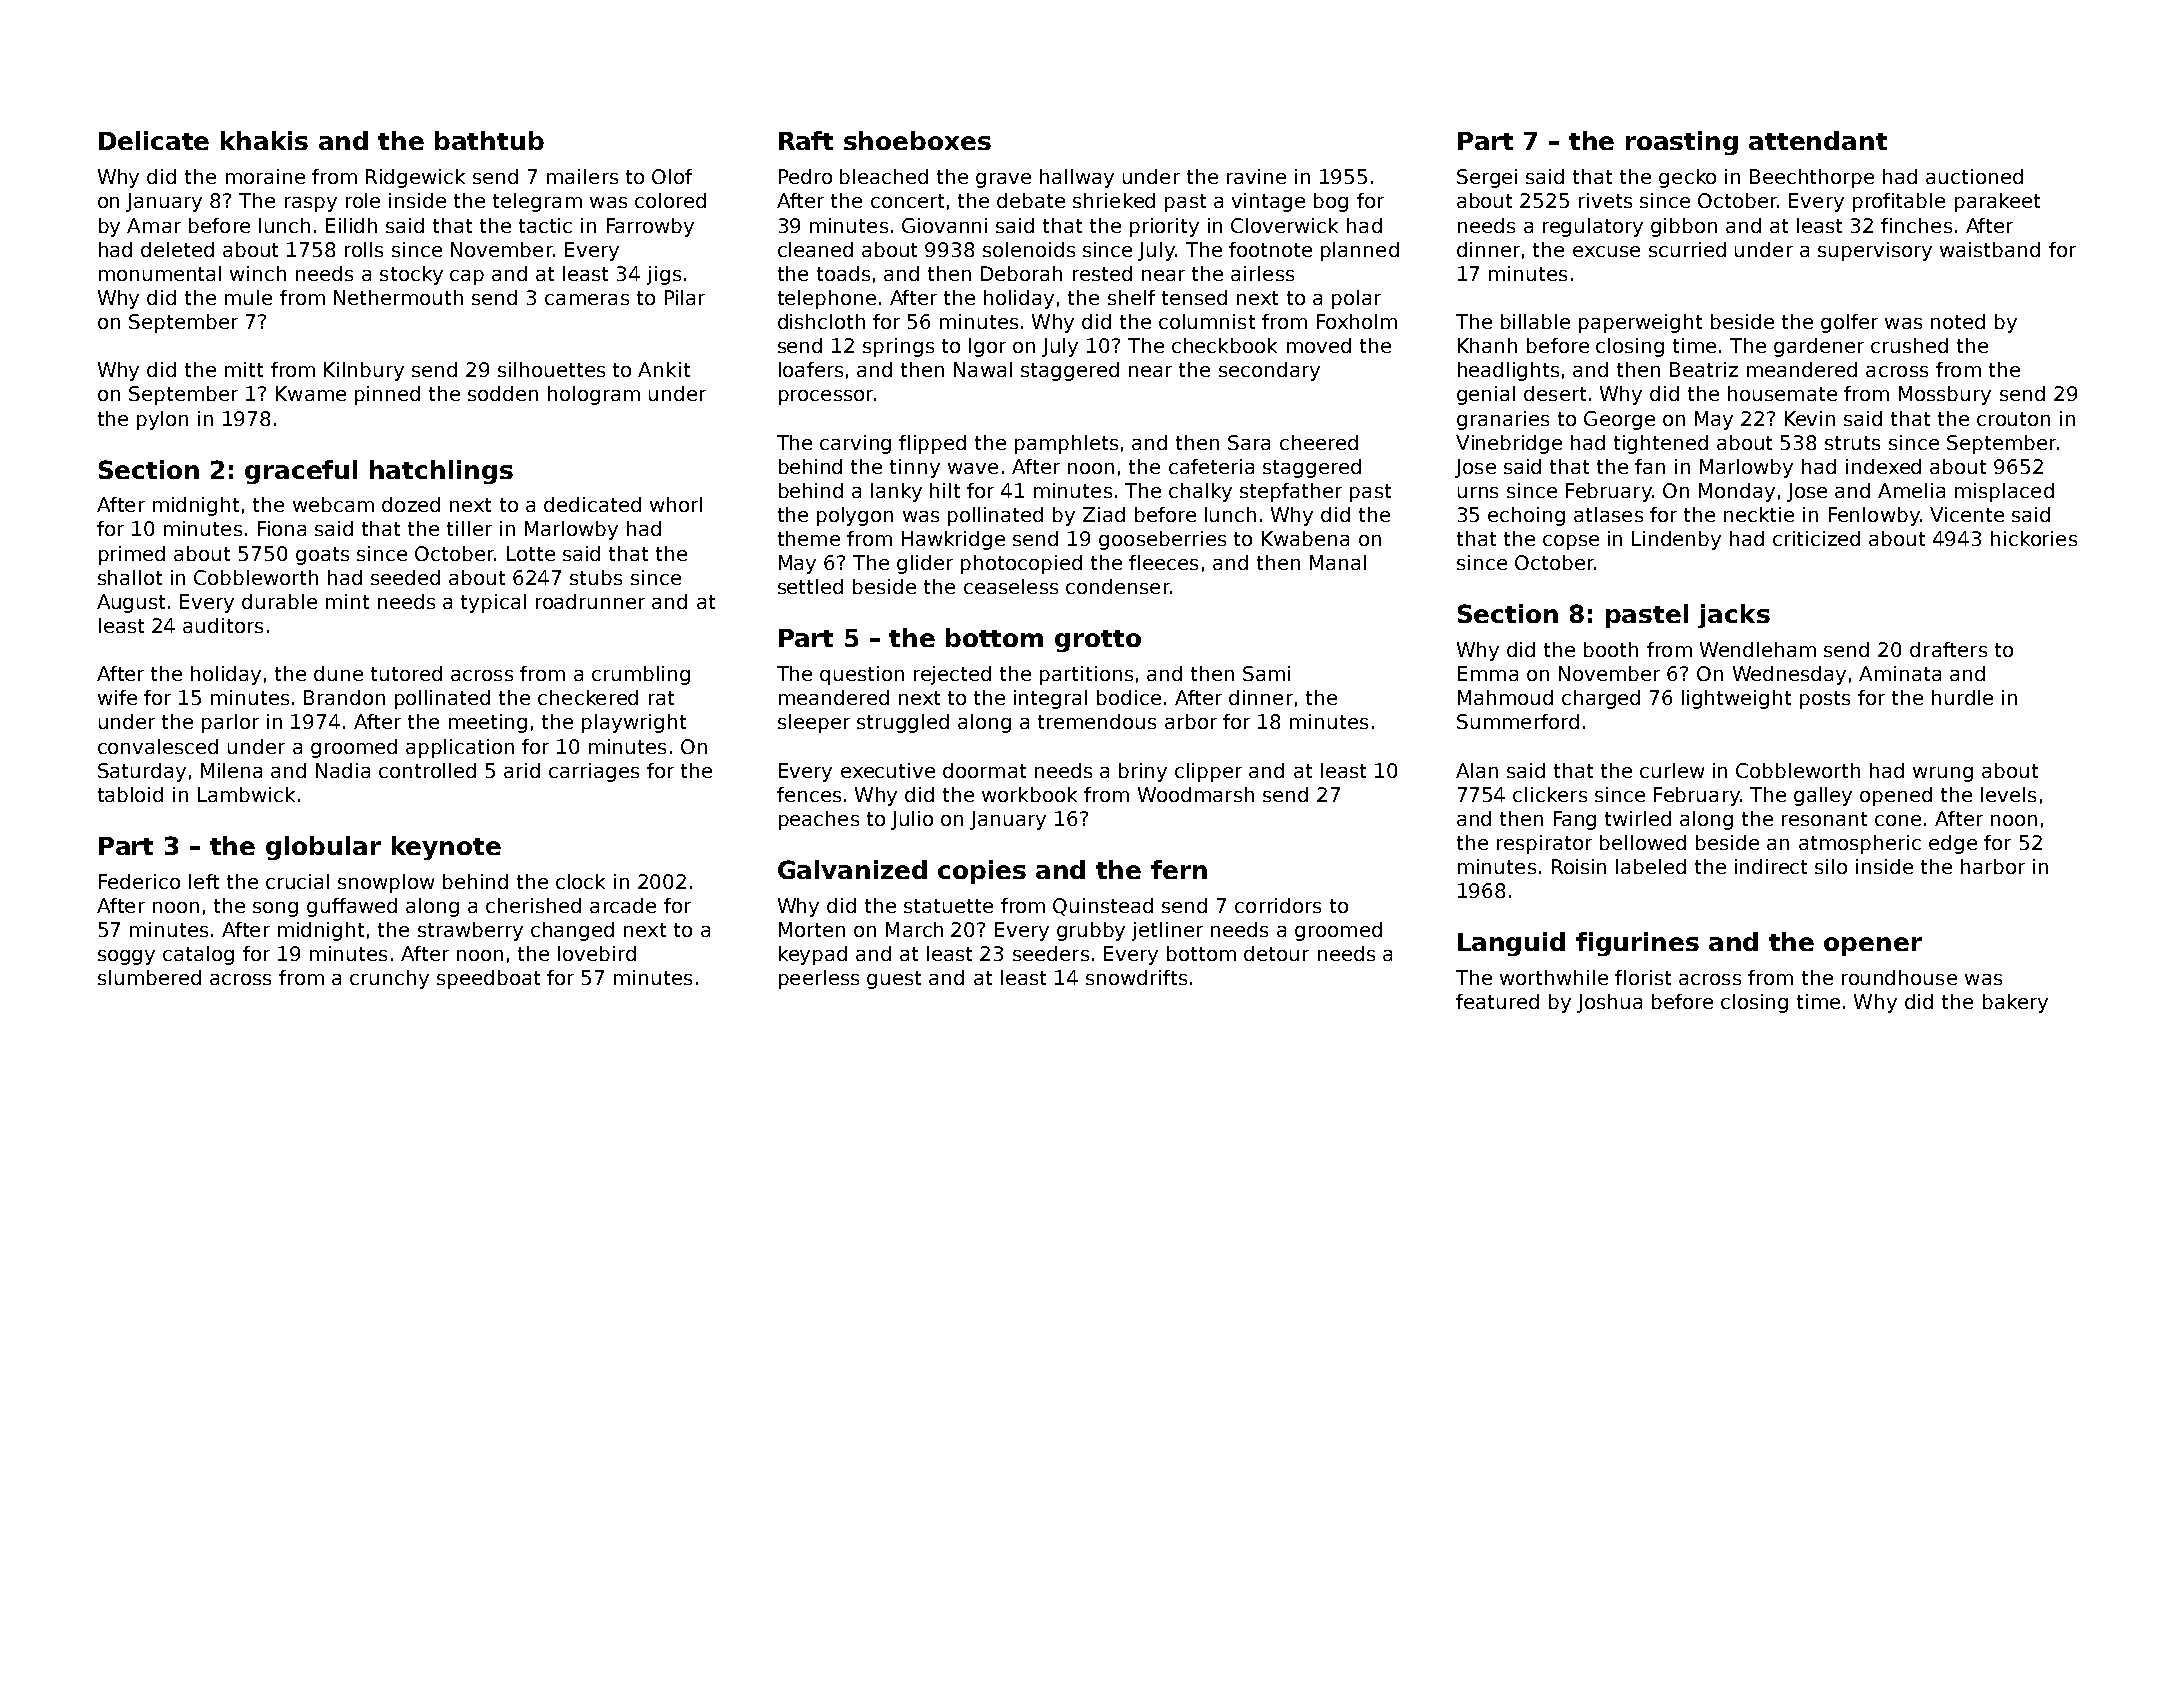  What do you see at coordinates (244, 369) in the screenshot?
I see `mitt` at bounding box center [244, 369].
